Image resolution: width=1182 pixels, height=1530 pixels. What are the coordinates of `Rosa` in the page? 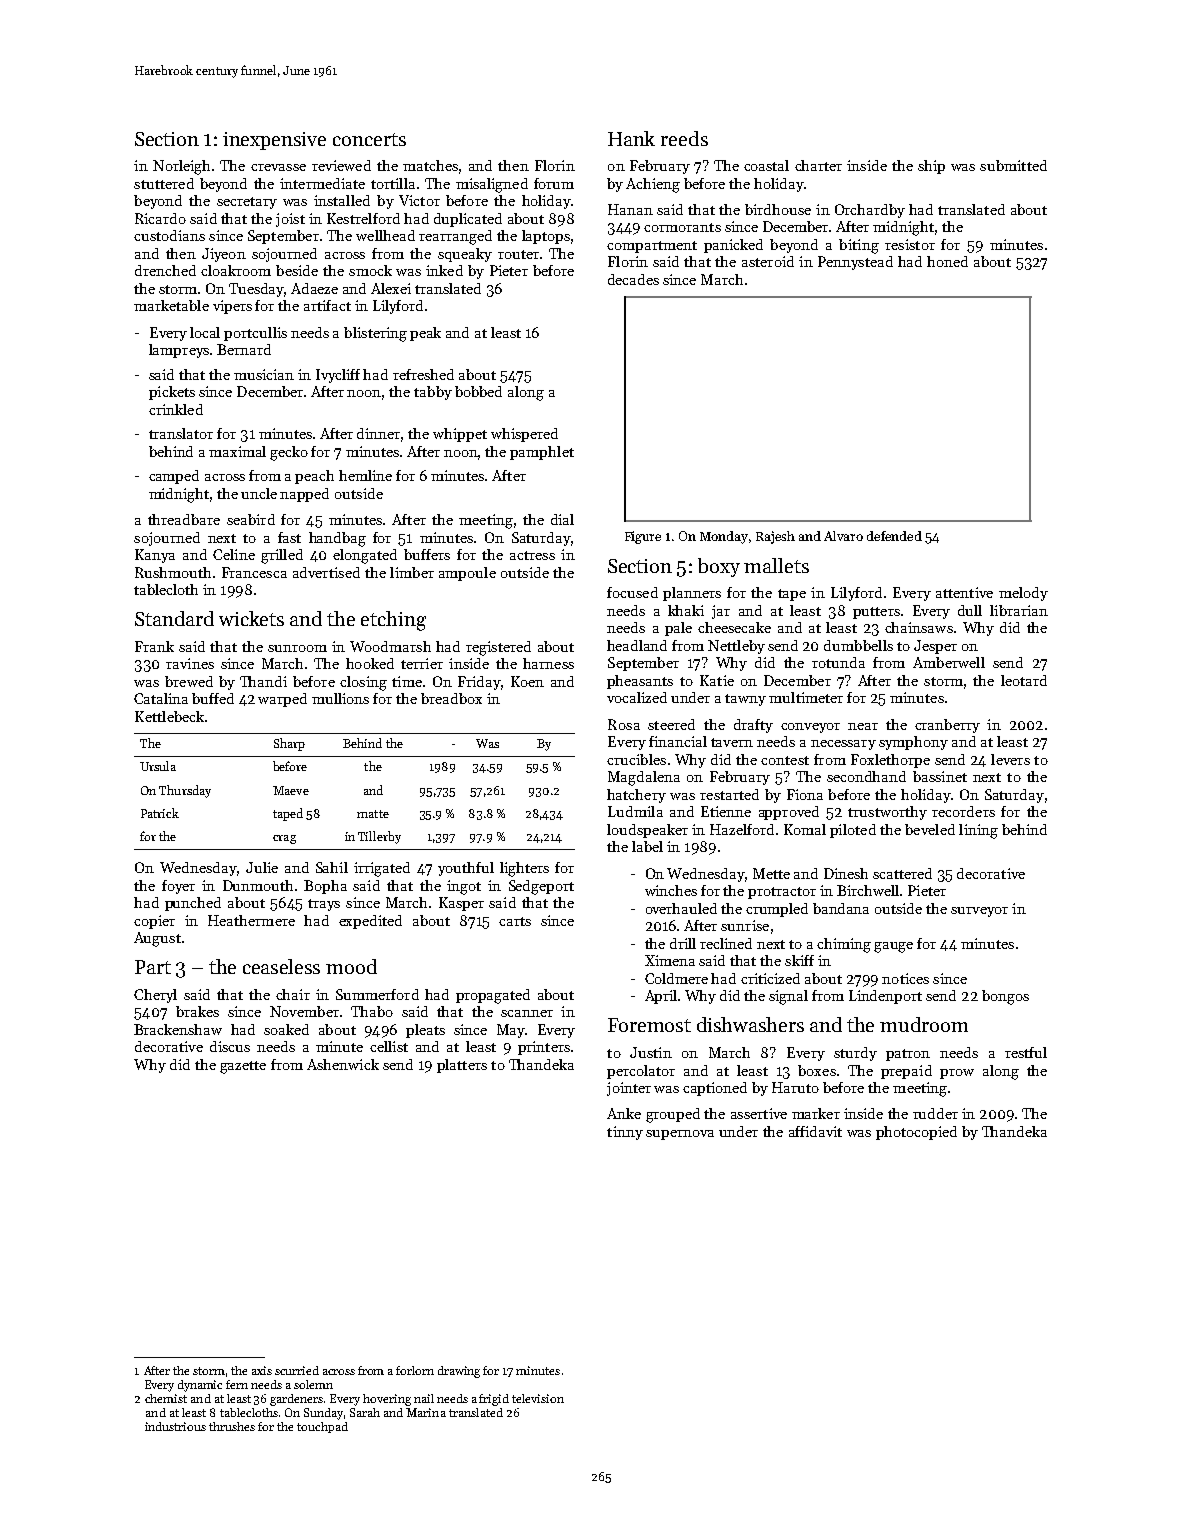 It's located at (624, 724).
